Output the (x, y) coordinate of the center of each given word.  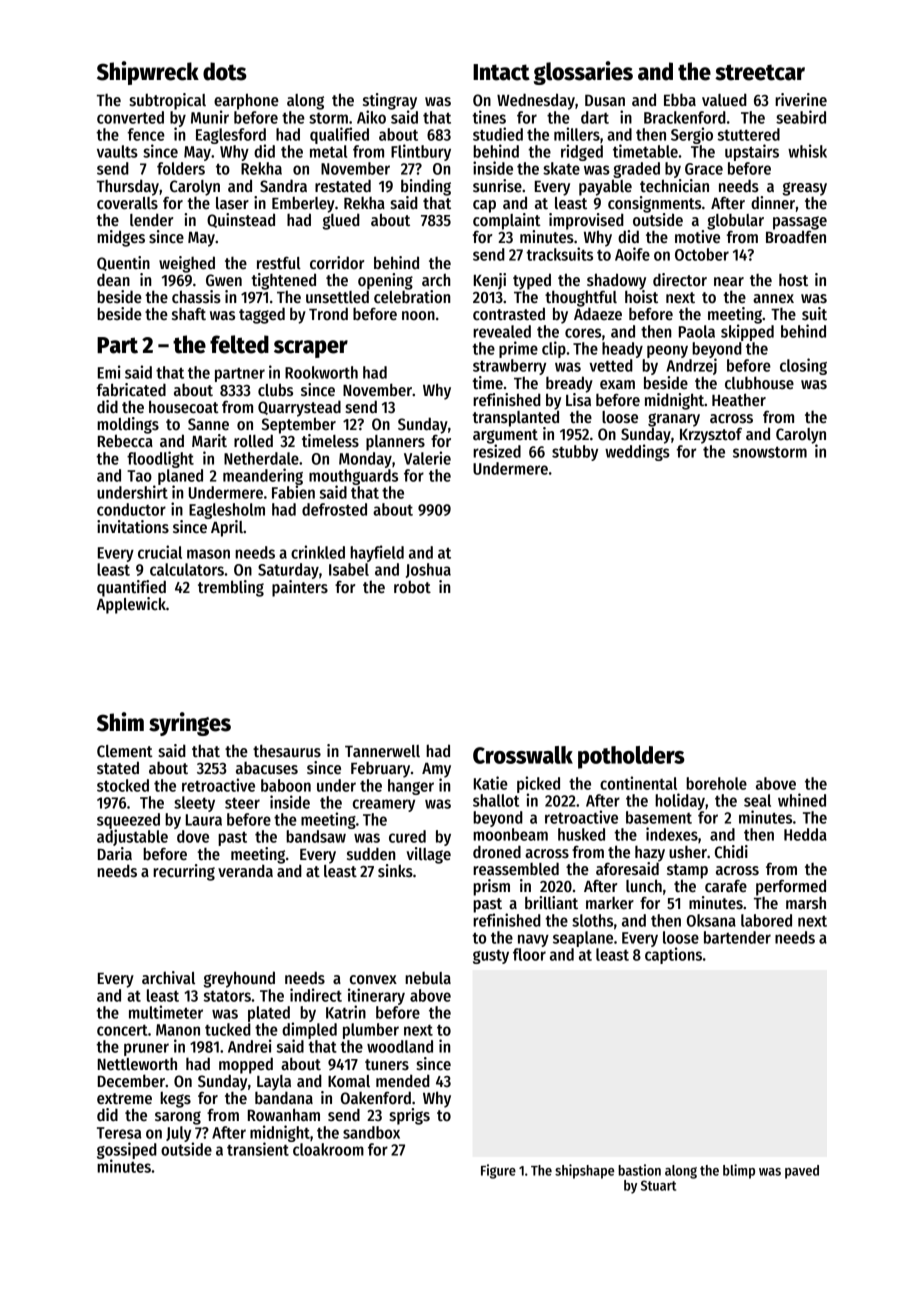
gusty (491, 957)
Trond (328, 313)
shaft (189, 313)
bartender (737, 937)
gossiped (127, 1150)
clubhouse (759, 383)
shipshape (584, 1171)
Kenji (490, 281)
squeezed (128, 821)
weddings (637, 452)
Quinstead (241, 220)
